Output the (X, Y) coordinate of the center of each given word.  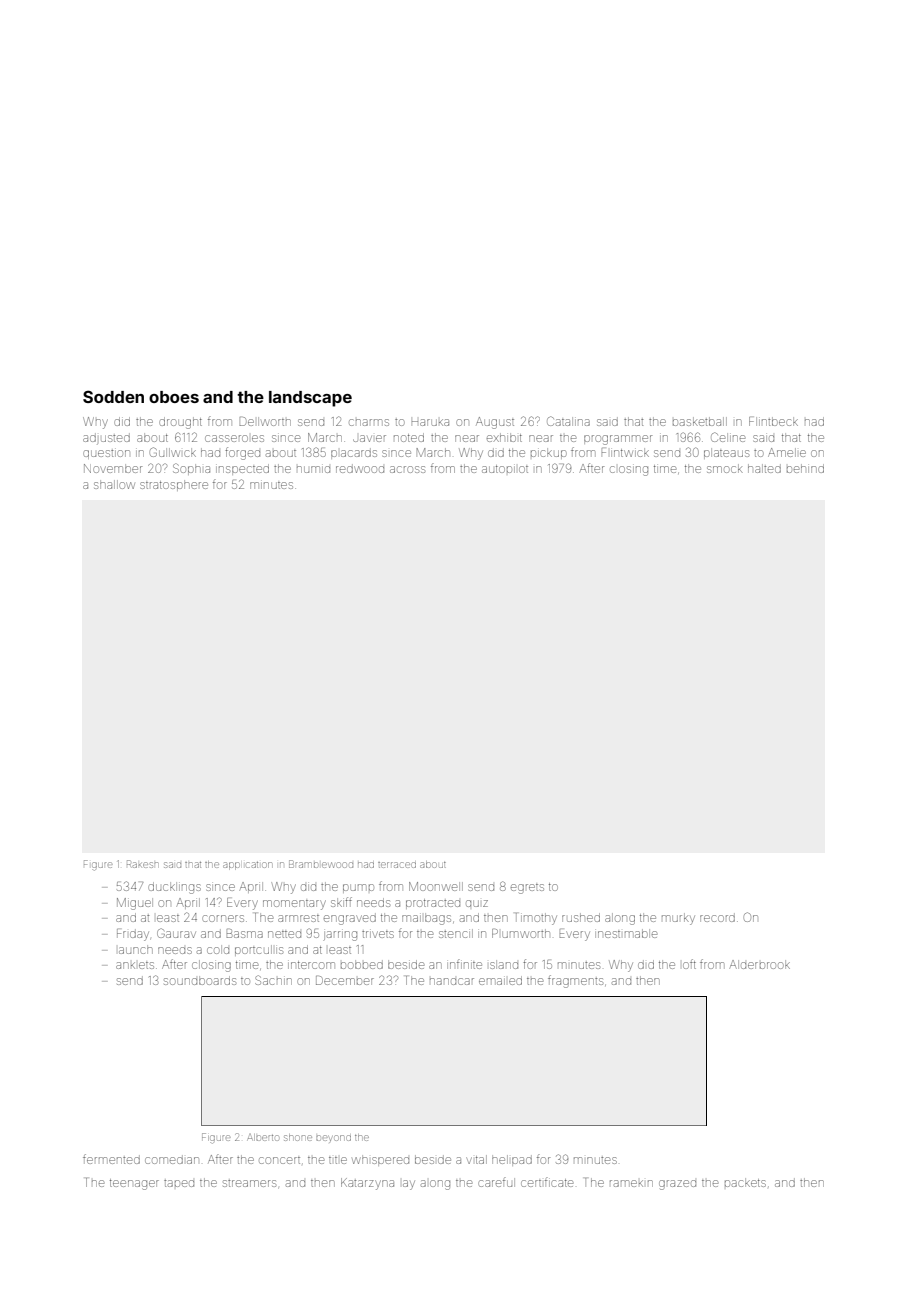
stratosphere (174, 486)
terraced (397, 865)
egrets (527, 889)
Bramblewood (321, 864)
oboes (174, 397)
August (495, 423)
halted (764, 468)
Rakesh (142, 864)
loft (689, 964)
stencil (456, 933)
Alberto (263, 1137)
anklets (135, 965)
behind (805, 468)
